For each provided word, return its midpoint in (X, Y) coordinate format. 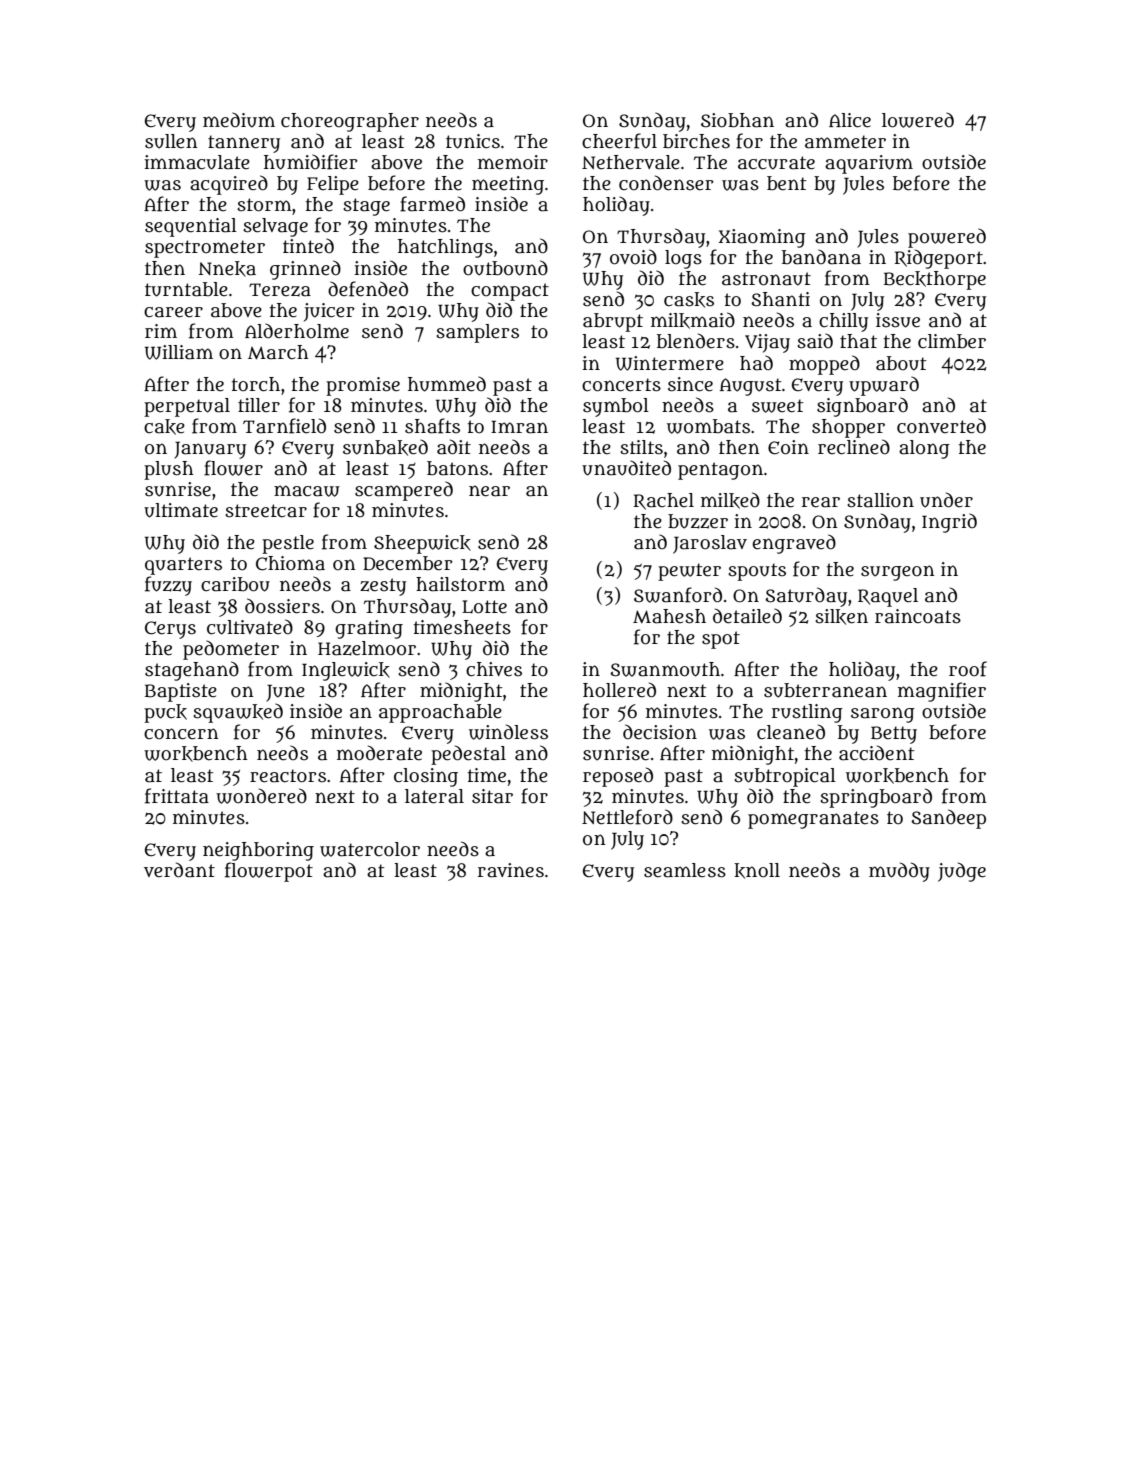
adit (454, 447)
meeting (508, 185)
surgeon (898, 573)
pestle (288, 544)
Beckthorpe (935, 280)
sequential (191, 227)
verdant (179, 870)
